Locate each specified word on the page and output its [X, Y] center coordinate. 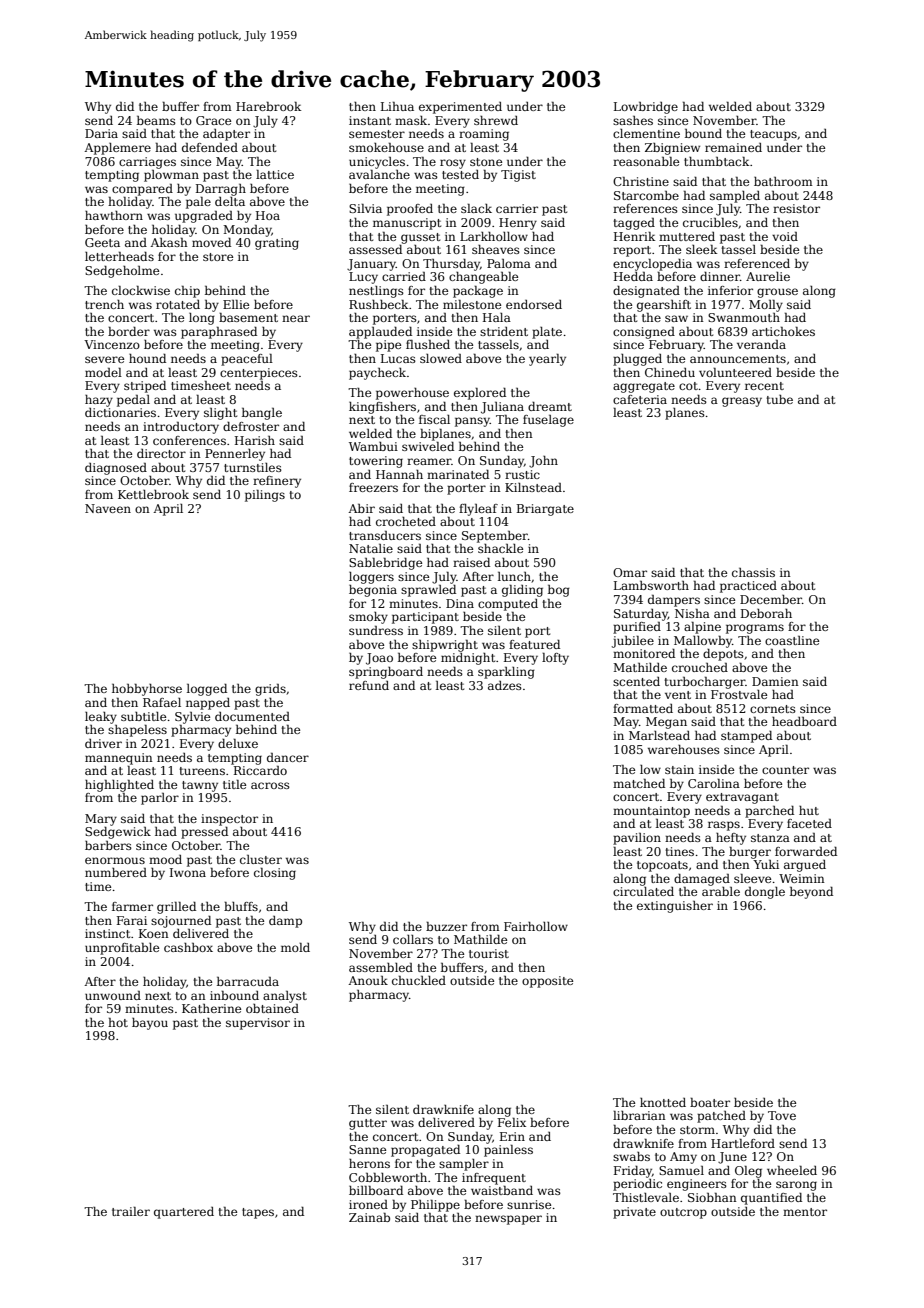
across [270, 785]
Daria [101, 133]
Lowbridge [646, 108]
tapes [258, 1213]
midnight [468, 659]
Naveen [108, 508]
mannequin [119, 759]
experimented [460, 108]
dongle [765, 893]
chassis [753, 572]
